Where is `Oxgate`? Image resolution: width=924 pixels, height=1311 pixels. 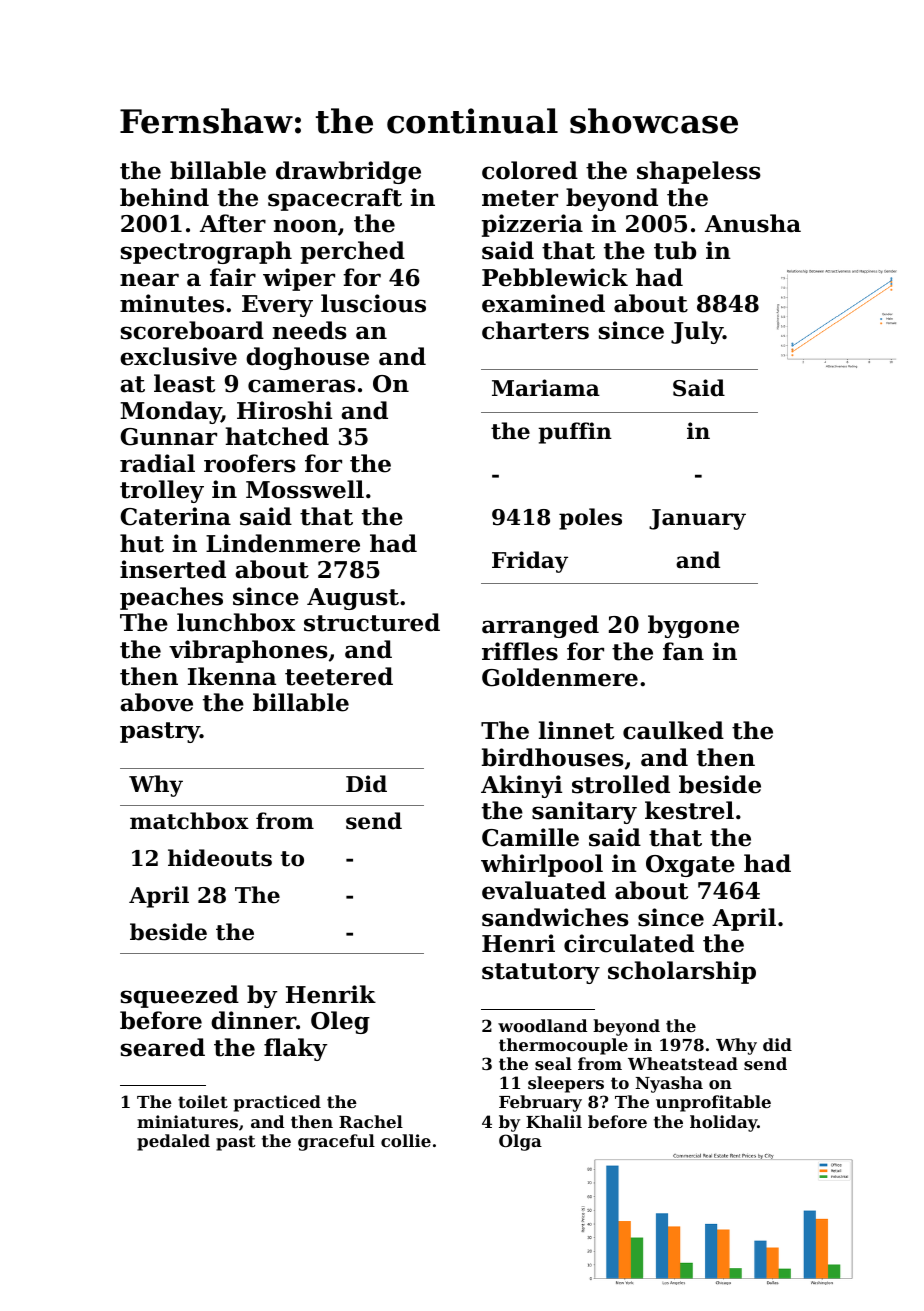
Oxgate is located at coordinates (690, 866).
